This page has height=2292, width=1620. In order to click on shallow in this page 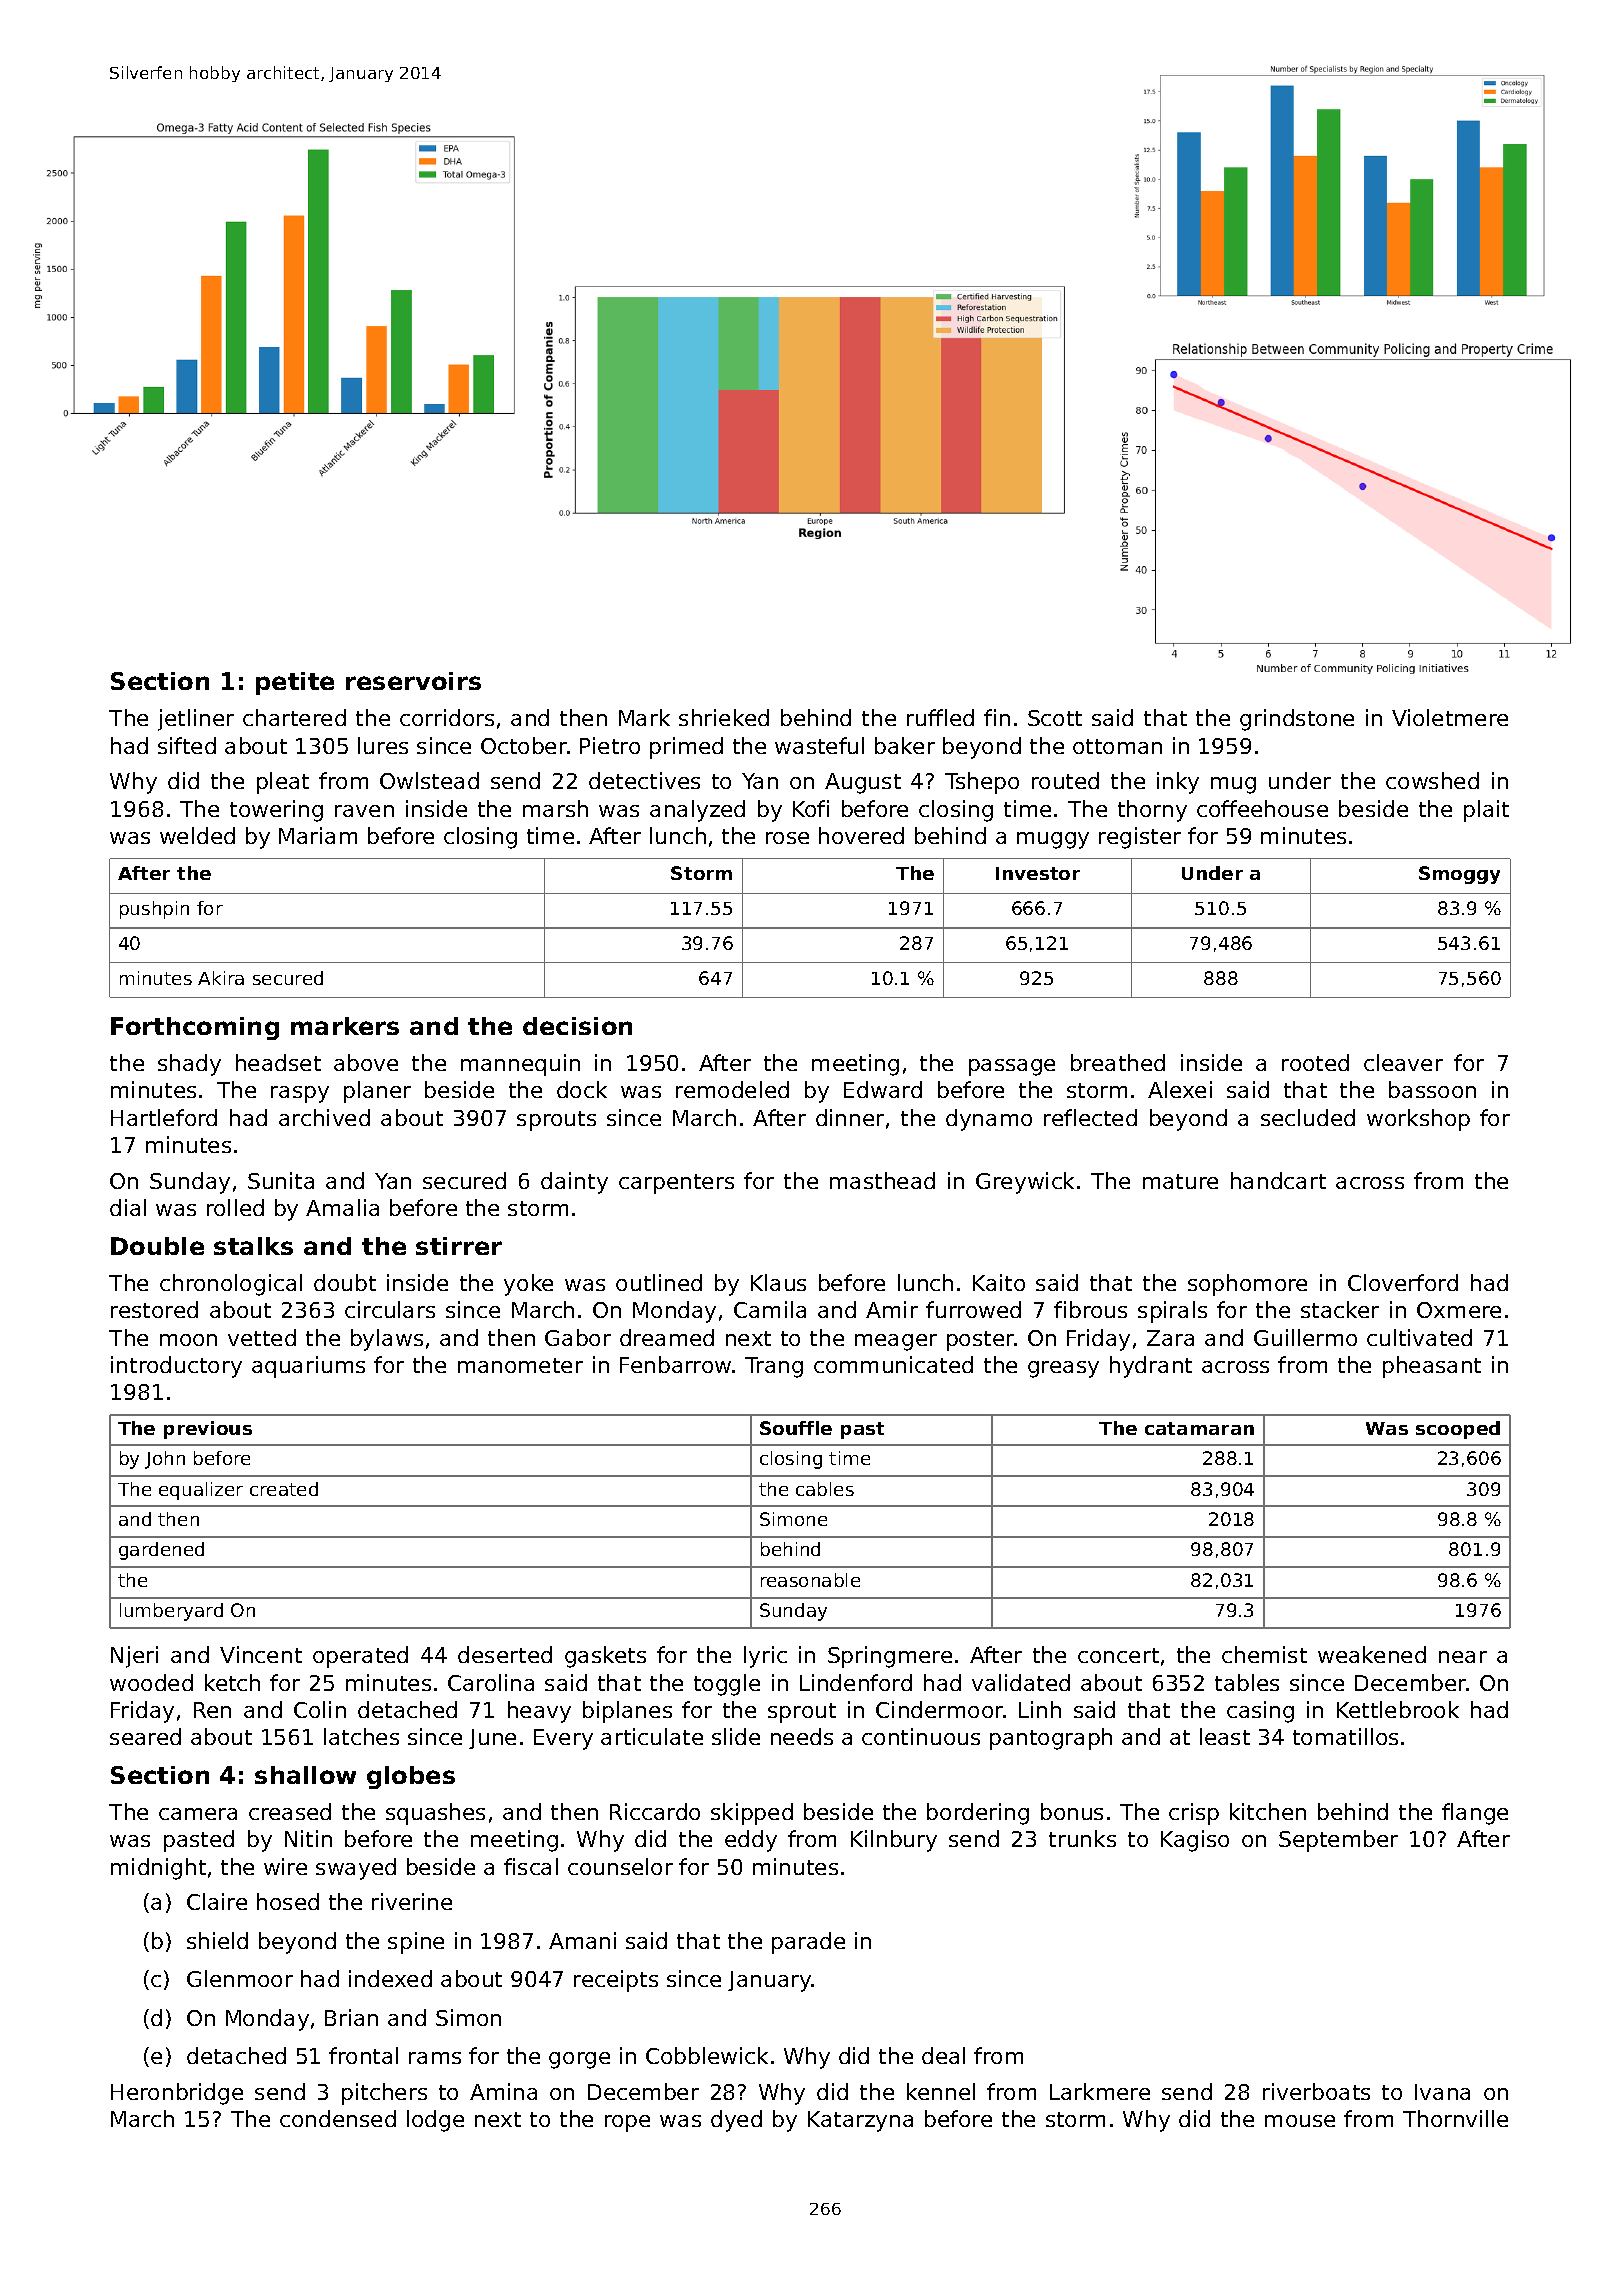, I will do `click(305, 1775)`.
